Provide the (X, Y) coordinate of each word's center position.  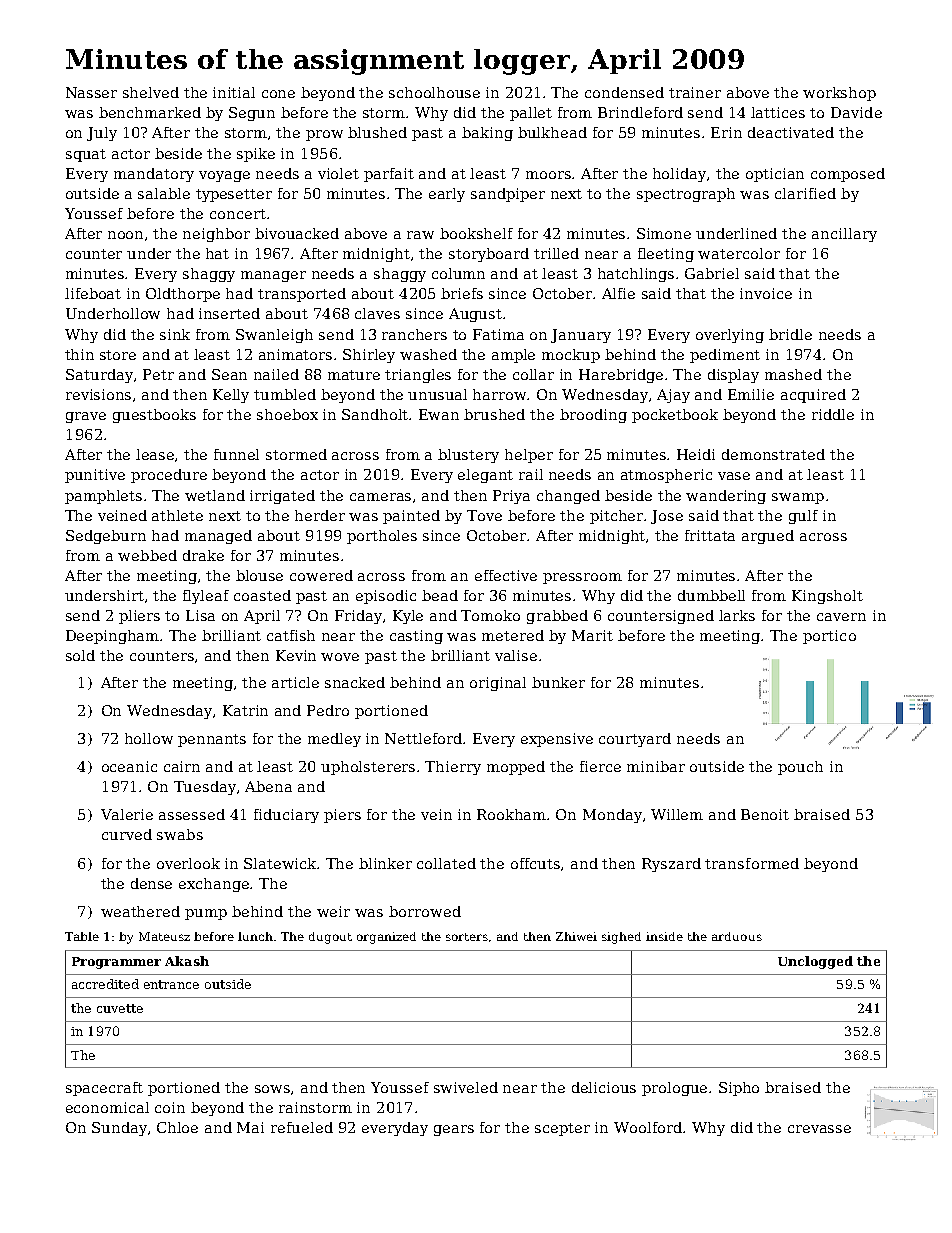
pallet (531, 114)
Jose (667, 517)
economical (107, 1107)
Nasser (91, 92)
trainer (695, 92)
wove (340, 657)
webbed (147, 555)
